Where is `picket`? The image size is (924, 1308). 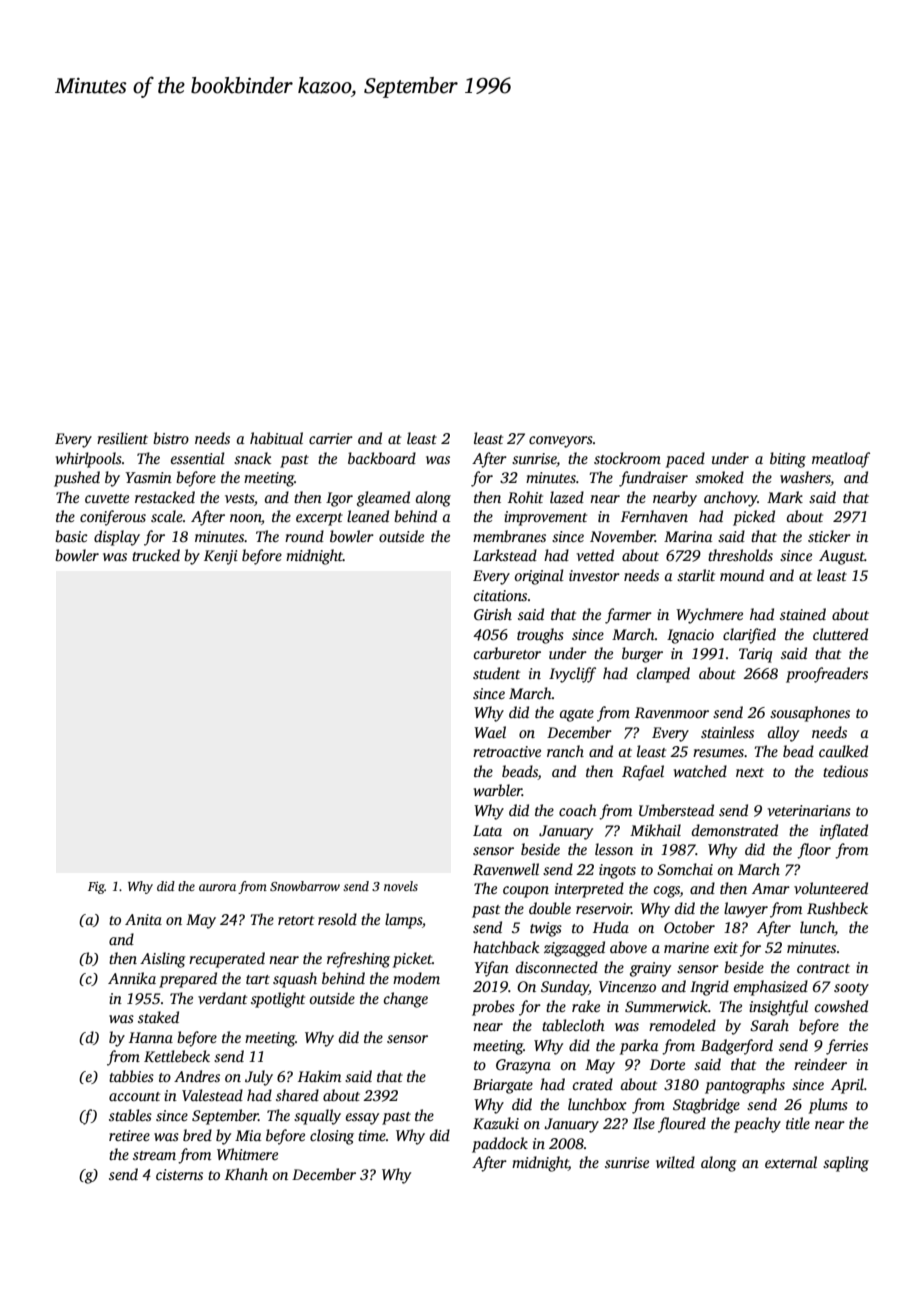
picket is located at coordinates (412, 960).
